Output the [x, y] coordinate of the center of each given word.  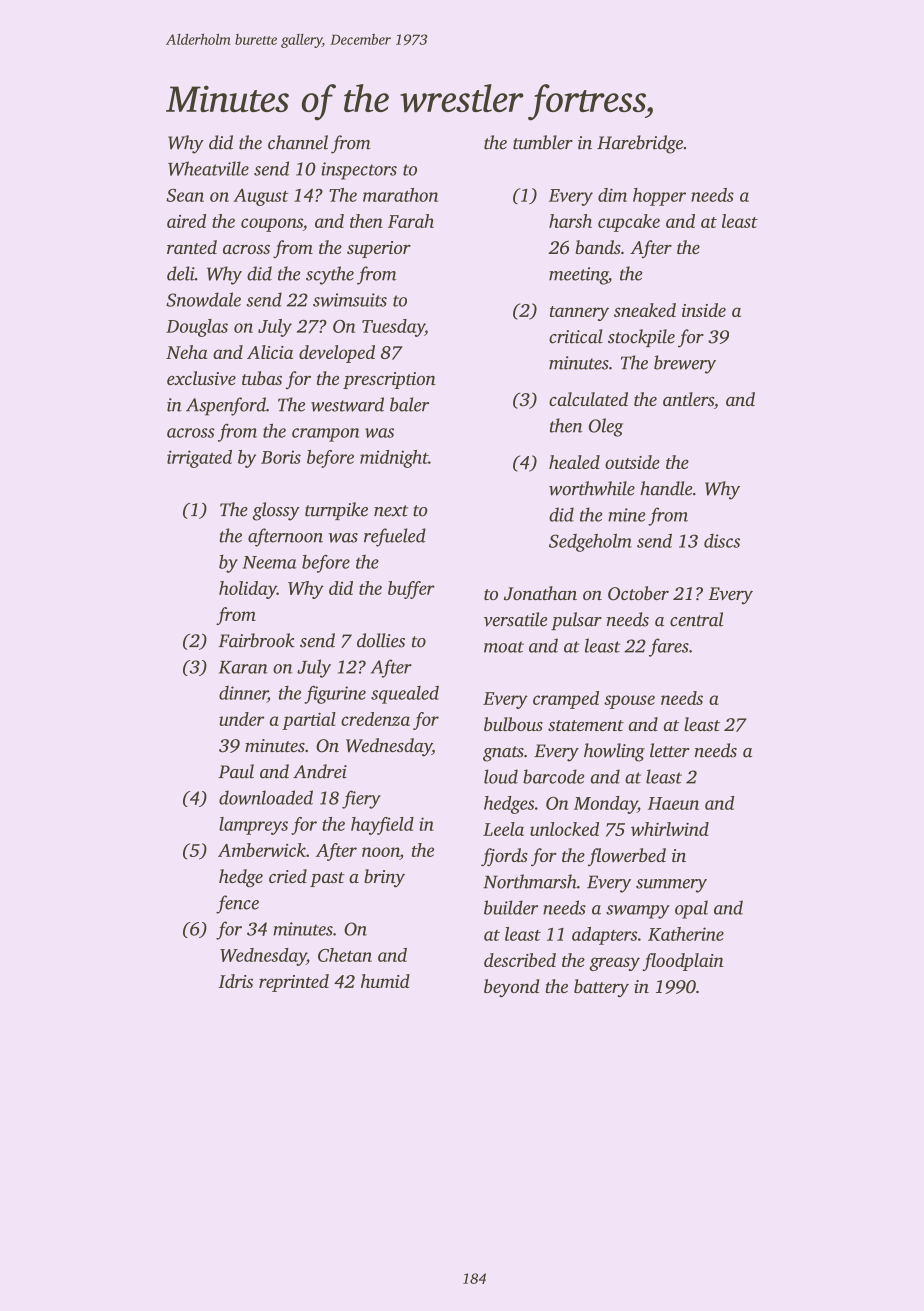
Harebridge [640, 144]
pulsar [576, 621]
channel [298, 142]
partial [309, 721]
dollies [381, 640]
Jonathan [540, 593]
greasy [614, 964]
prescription [389, 380]
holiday [248, 590]
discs [722, 541]
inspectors [359, 171]
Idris [235, 981]
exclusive [201, 378]
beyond [512, 988]
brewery [685, 364]
